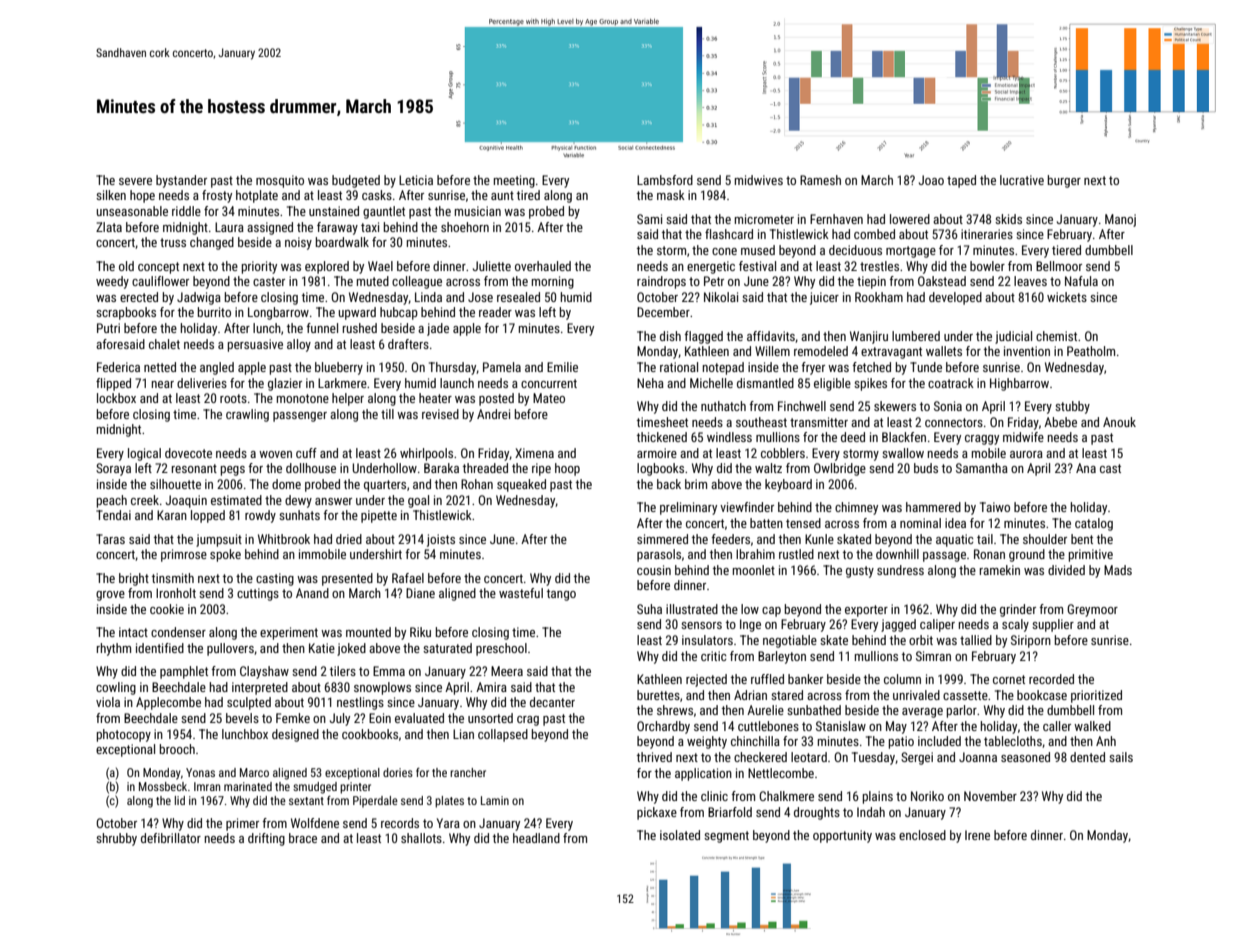 This screenshot has height=952, width=1233. What do you see at coordinates (171, 838) in the screenshot?
I see `defibrillator` at bounding box center [171, 838].
